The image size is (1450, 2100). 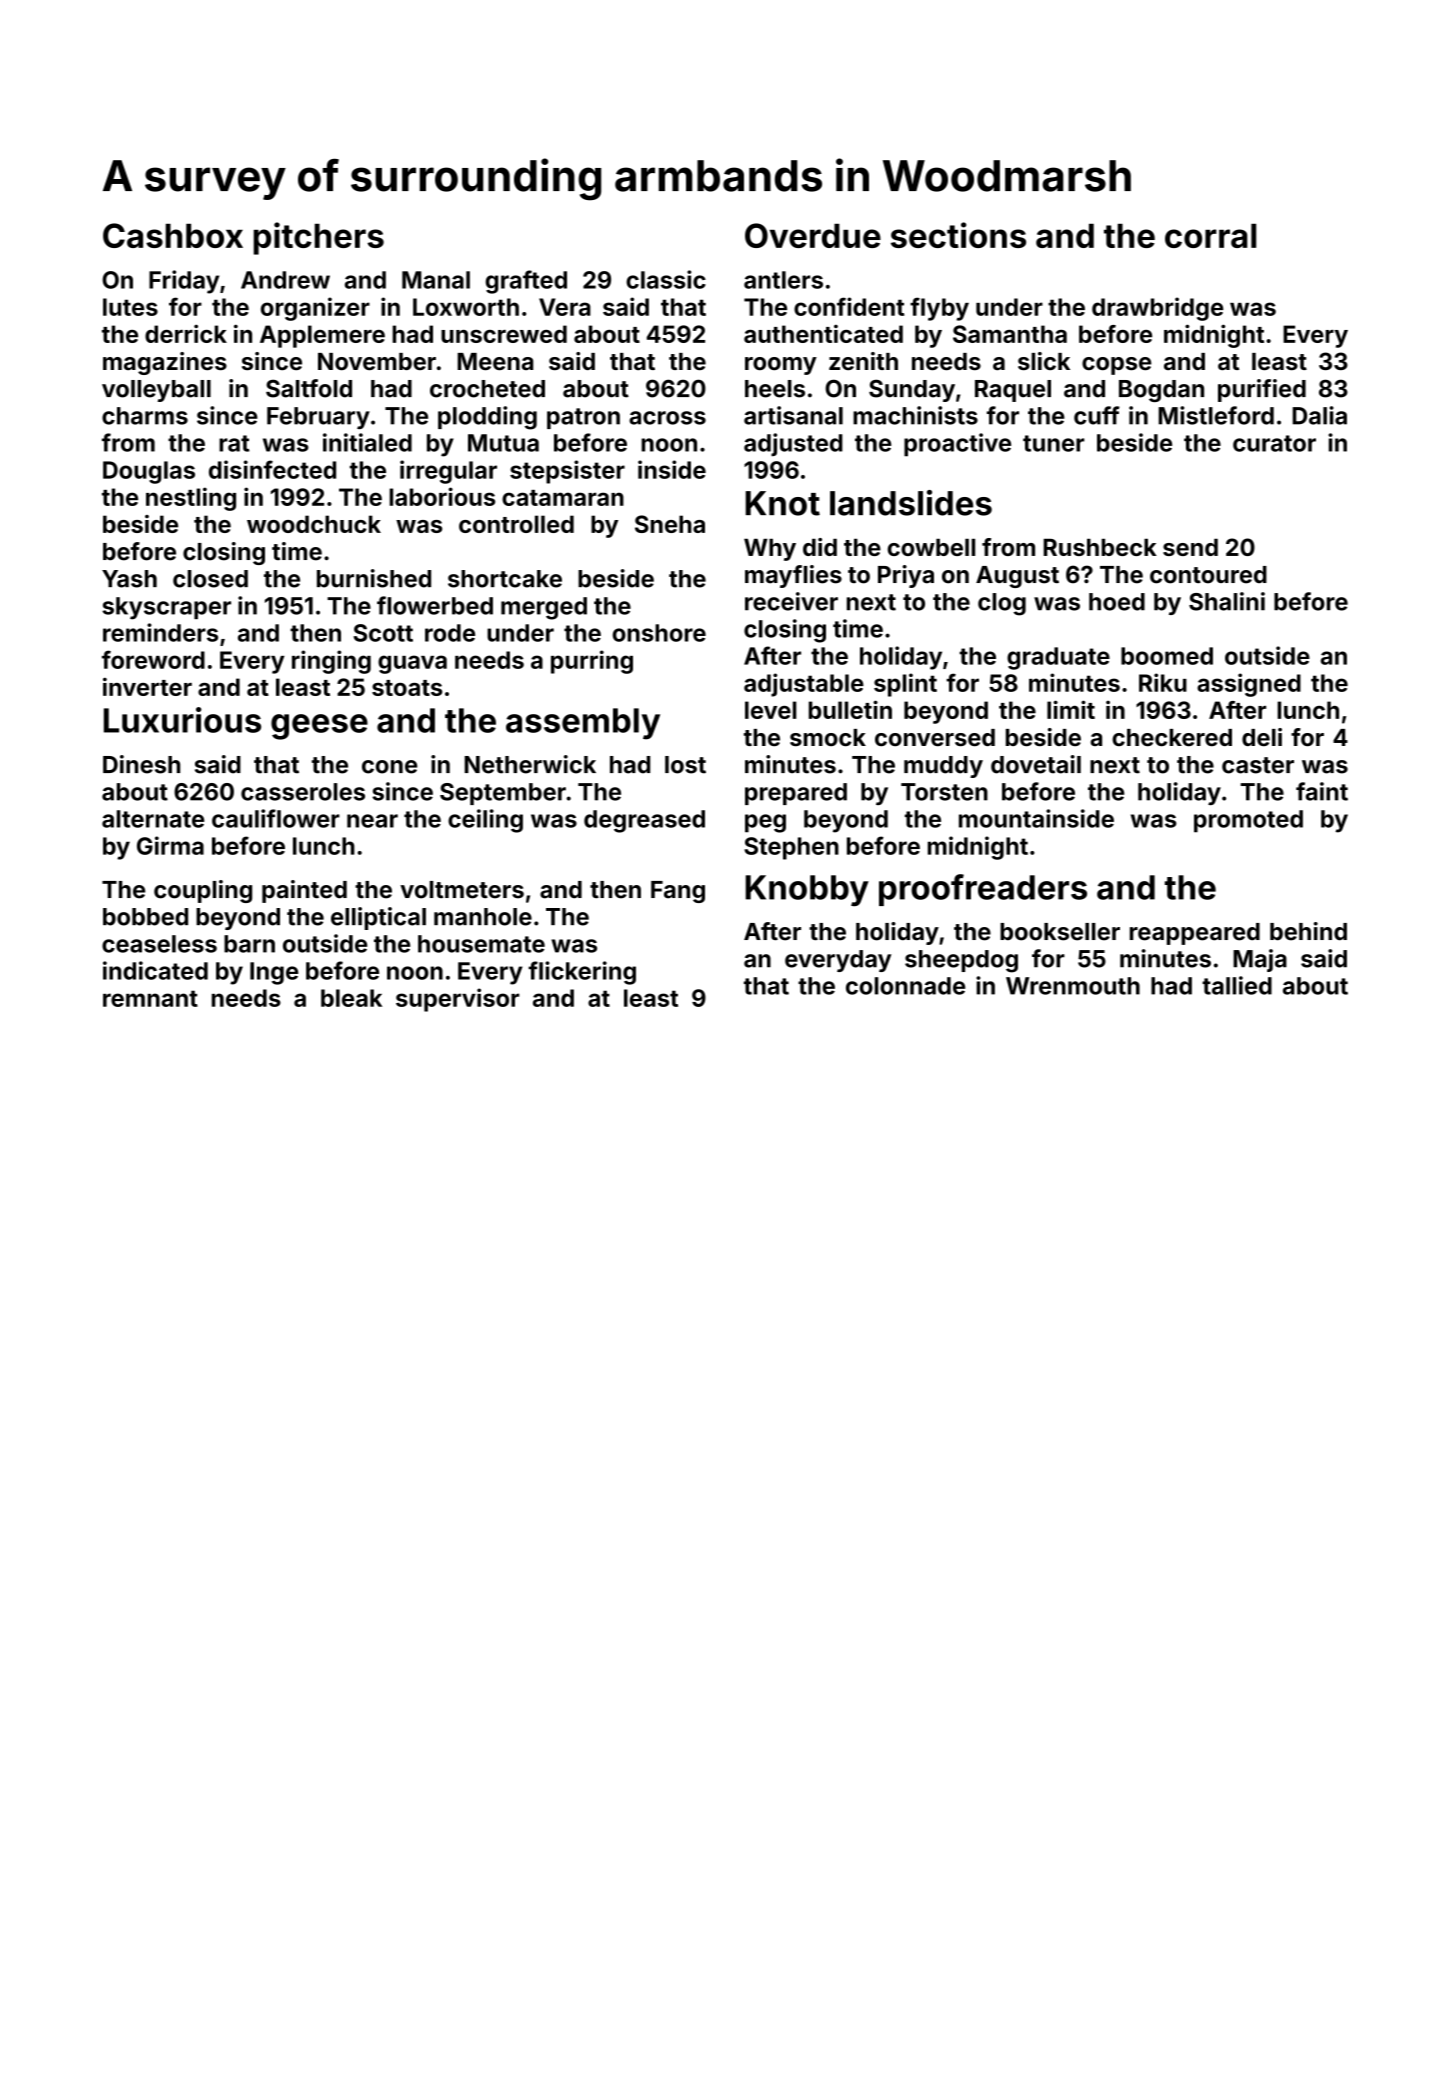 What do you see at coordinates (147, 686) in the document?
I see `inverter` at bounding box center [147, 686].
